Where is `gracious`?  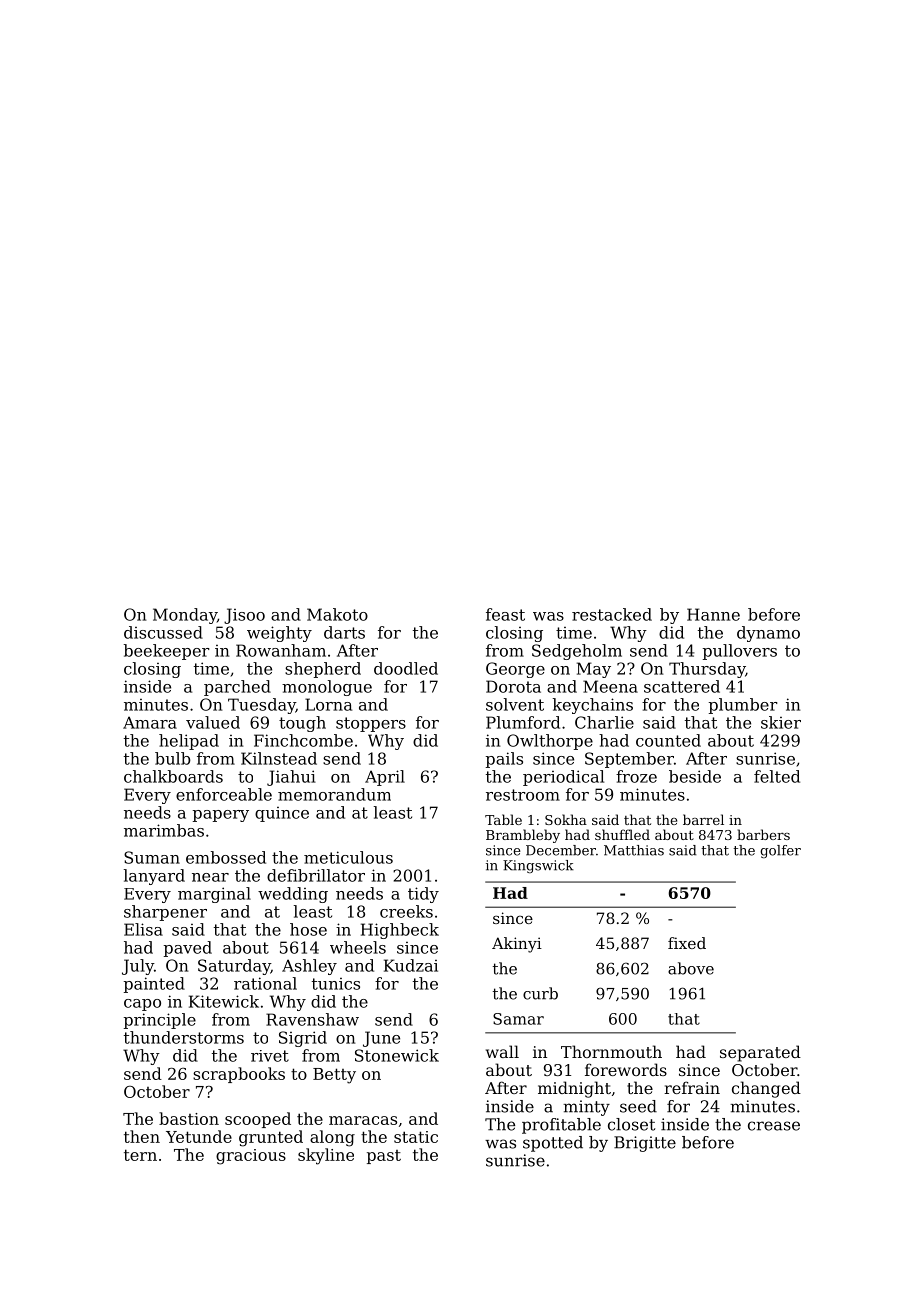
gracious is located at coordinates (251, 1157).
